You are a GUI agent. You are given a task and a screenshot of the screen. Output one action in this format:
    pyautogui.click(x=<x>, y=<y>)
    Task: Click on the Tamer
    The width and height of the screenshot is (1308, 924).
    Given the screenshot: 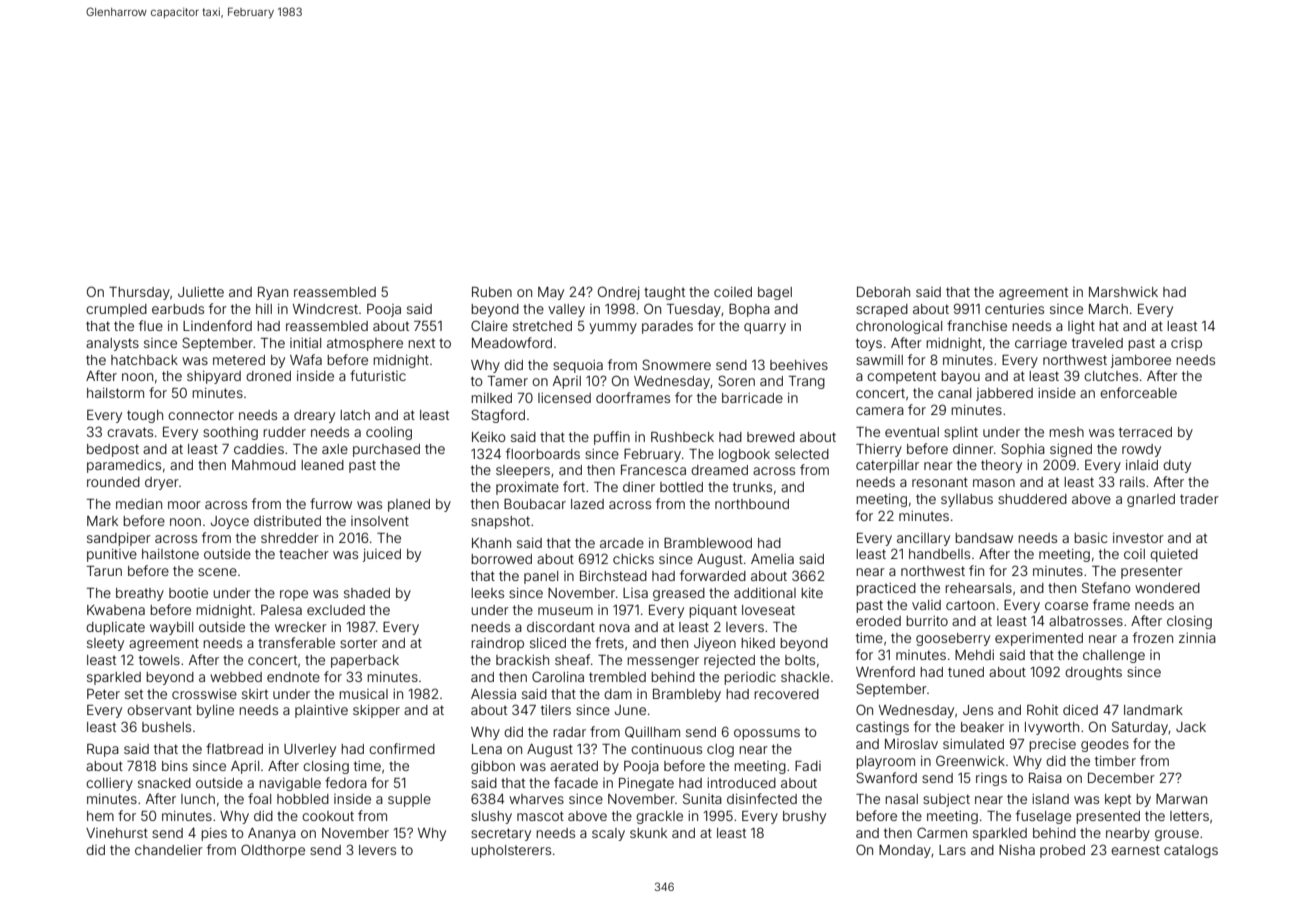 What is the action you would take?
    pyautogui.click(x=508, y=381)
